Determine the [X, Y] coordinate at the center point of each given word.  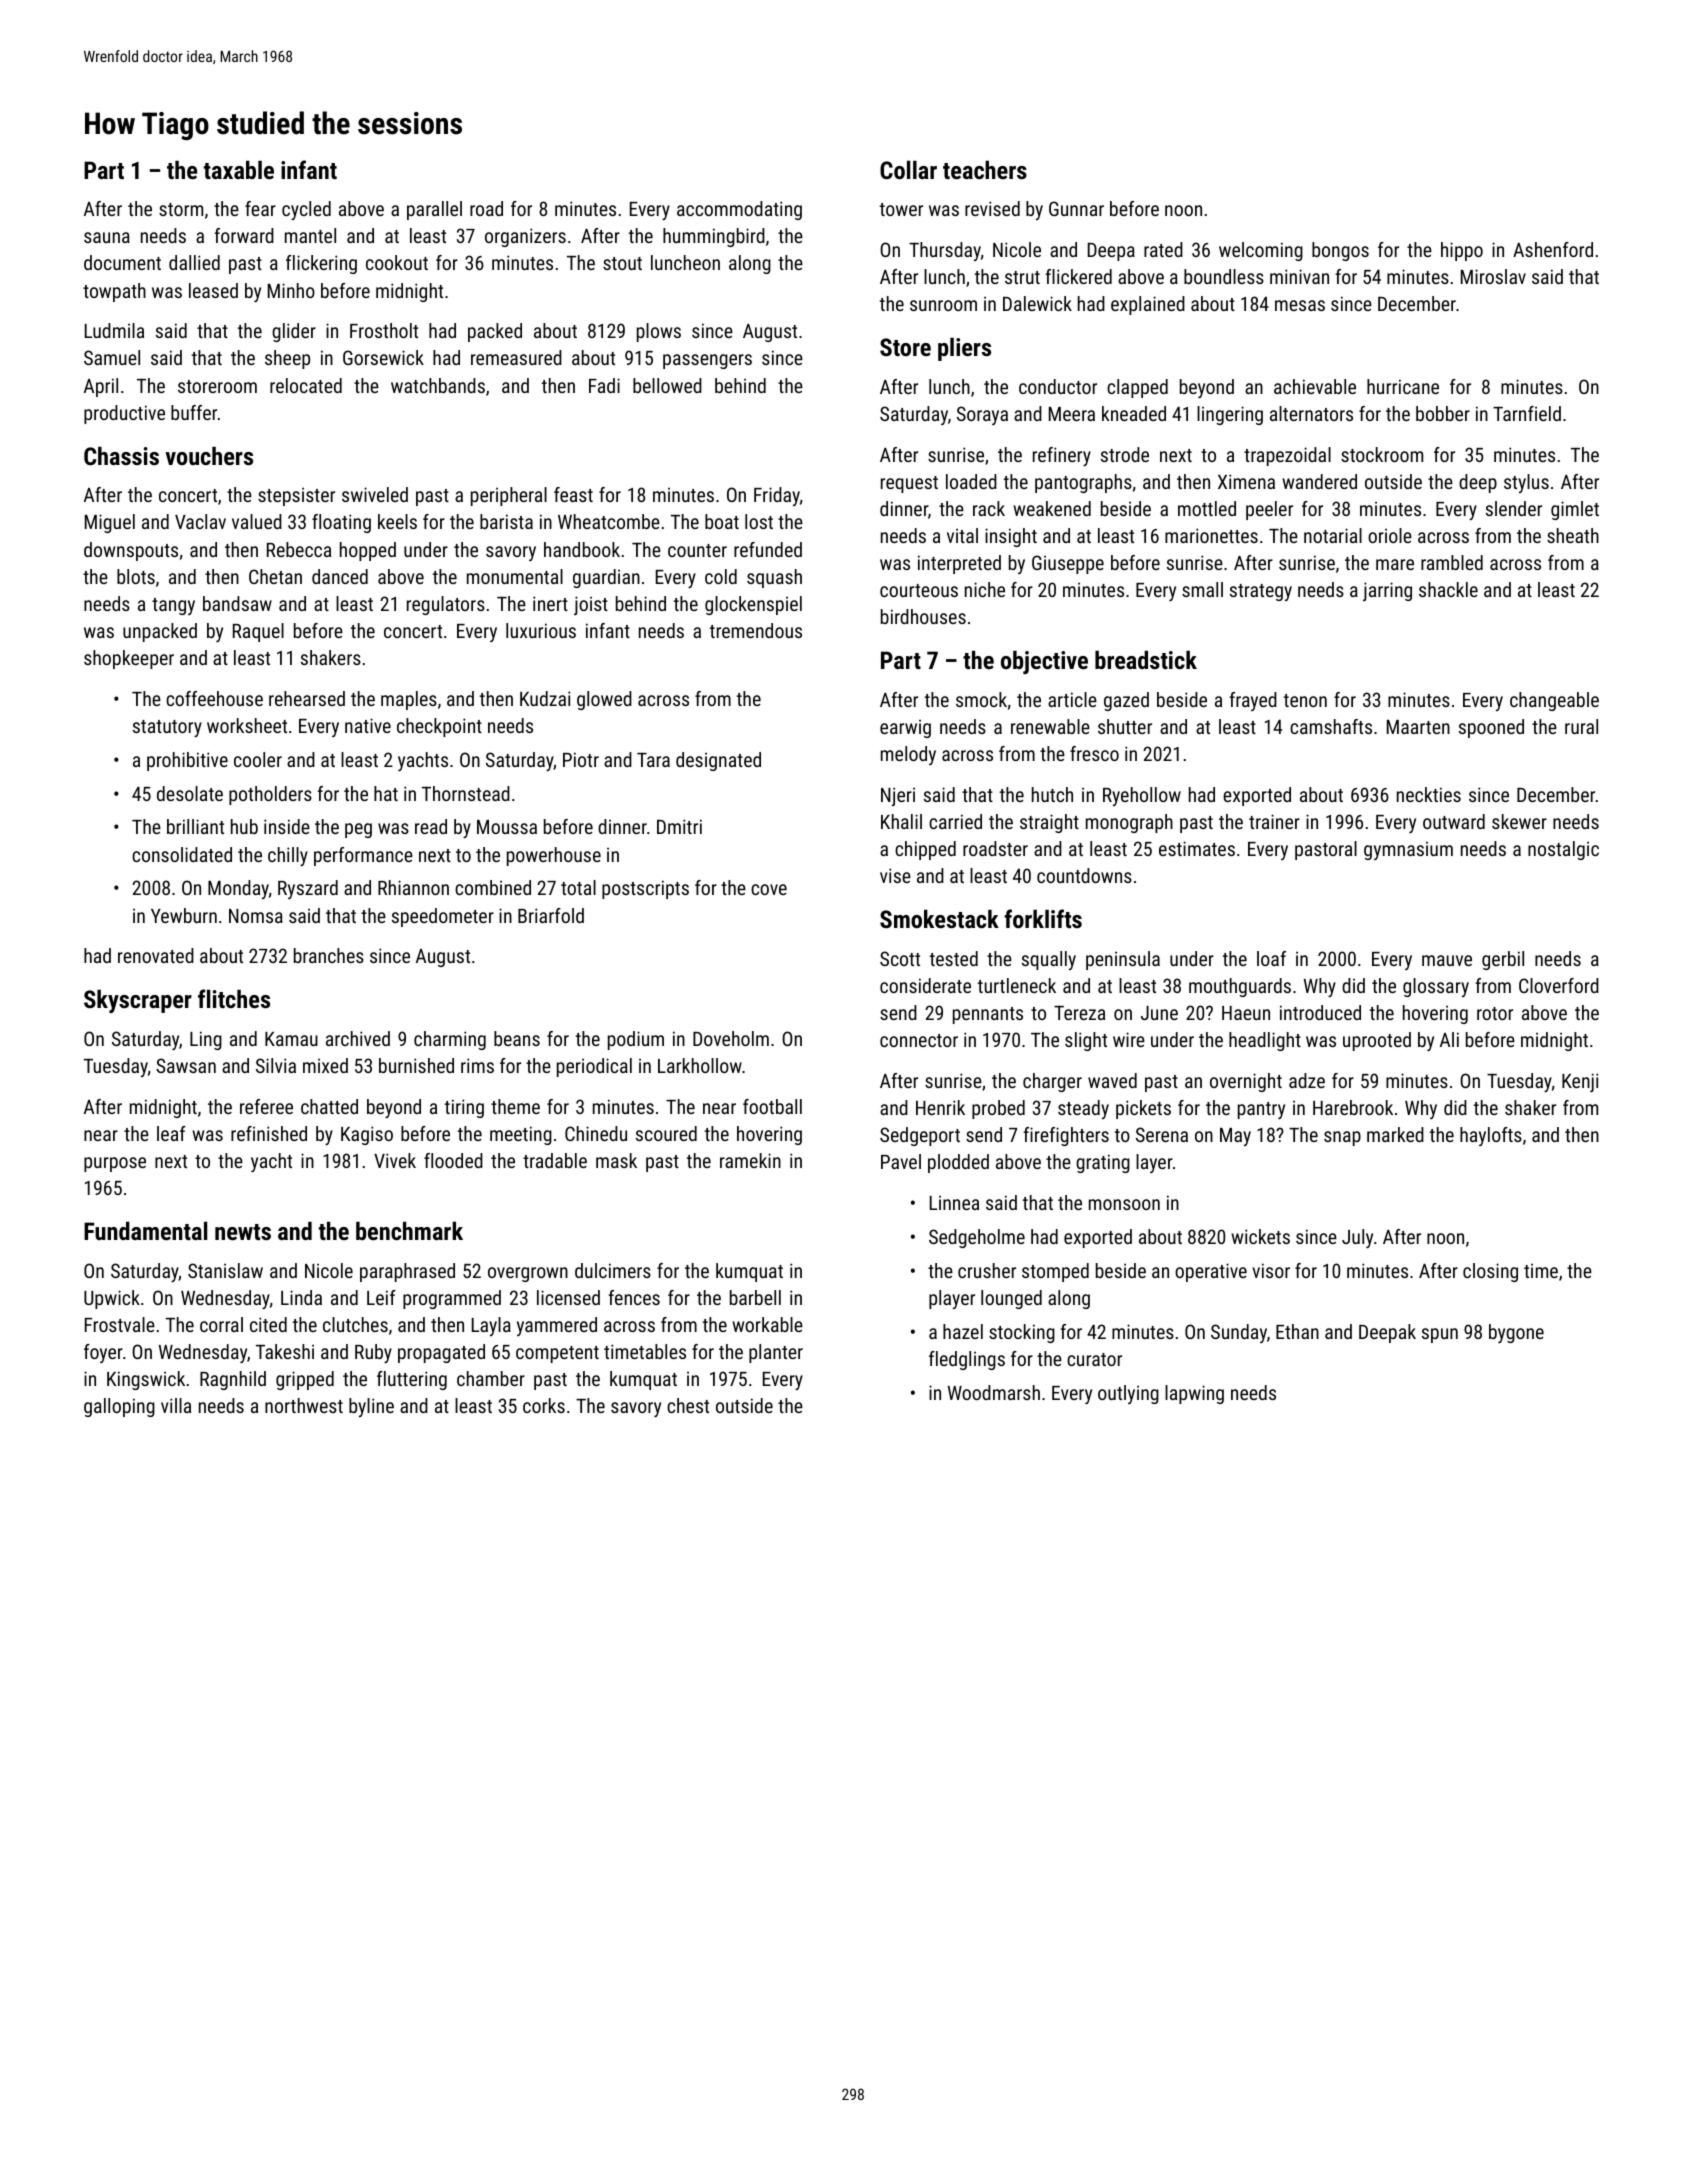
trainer [1274, 821]
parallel [434, 210]
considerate [925, 985]
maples [409, 700]
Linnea [954, 1203]
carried [955, 821]
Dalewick [1037, 303]
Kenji [1580, 1082]
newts [243, 1232]
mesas [1300, 305]
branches [329, 955]
